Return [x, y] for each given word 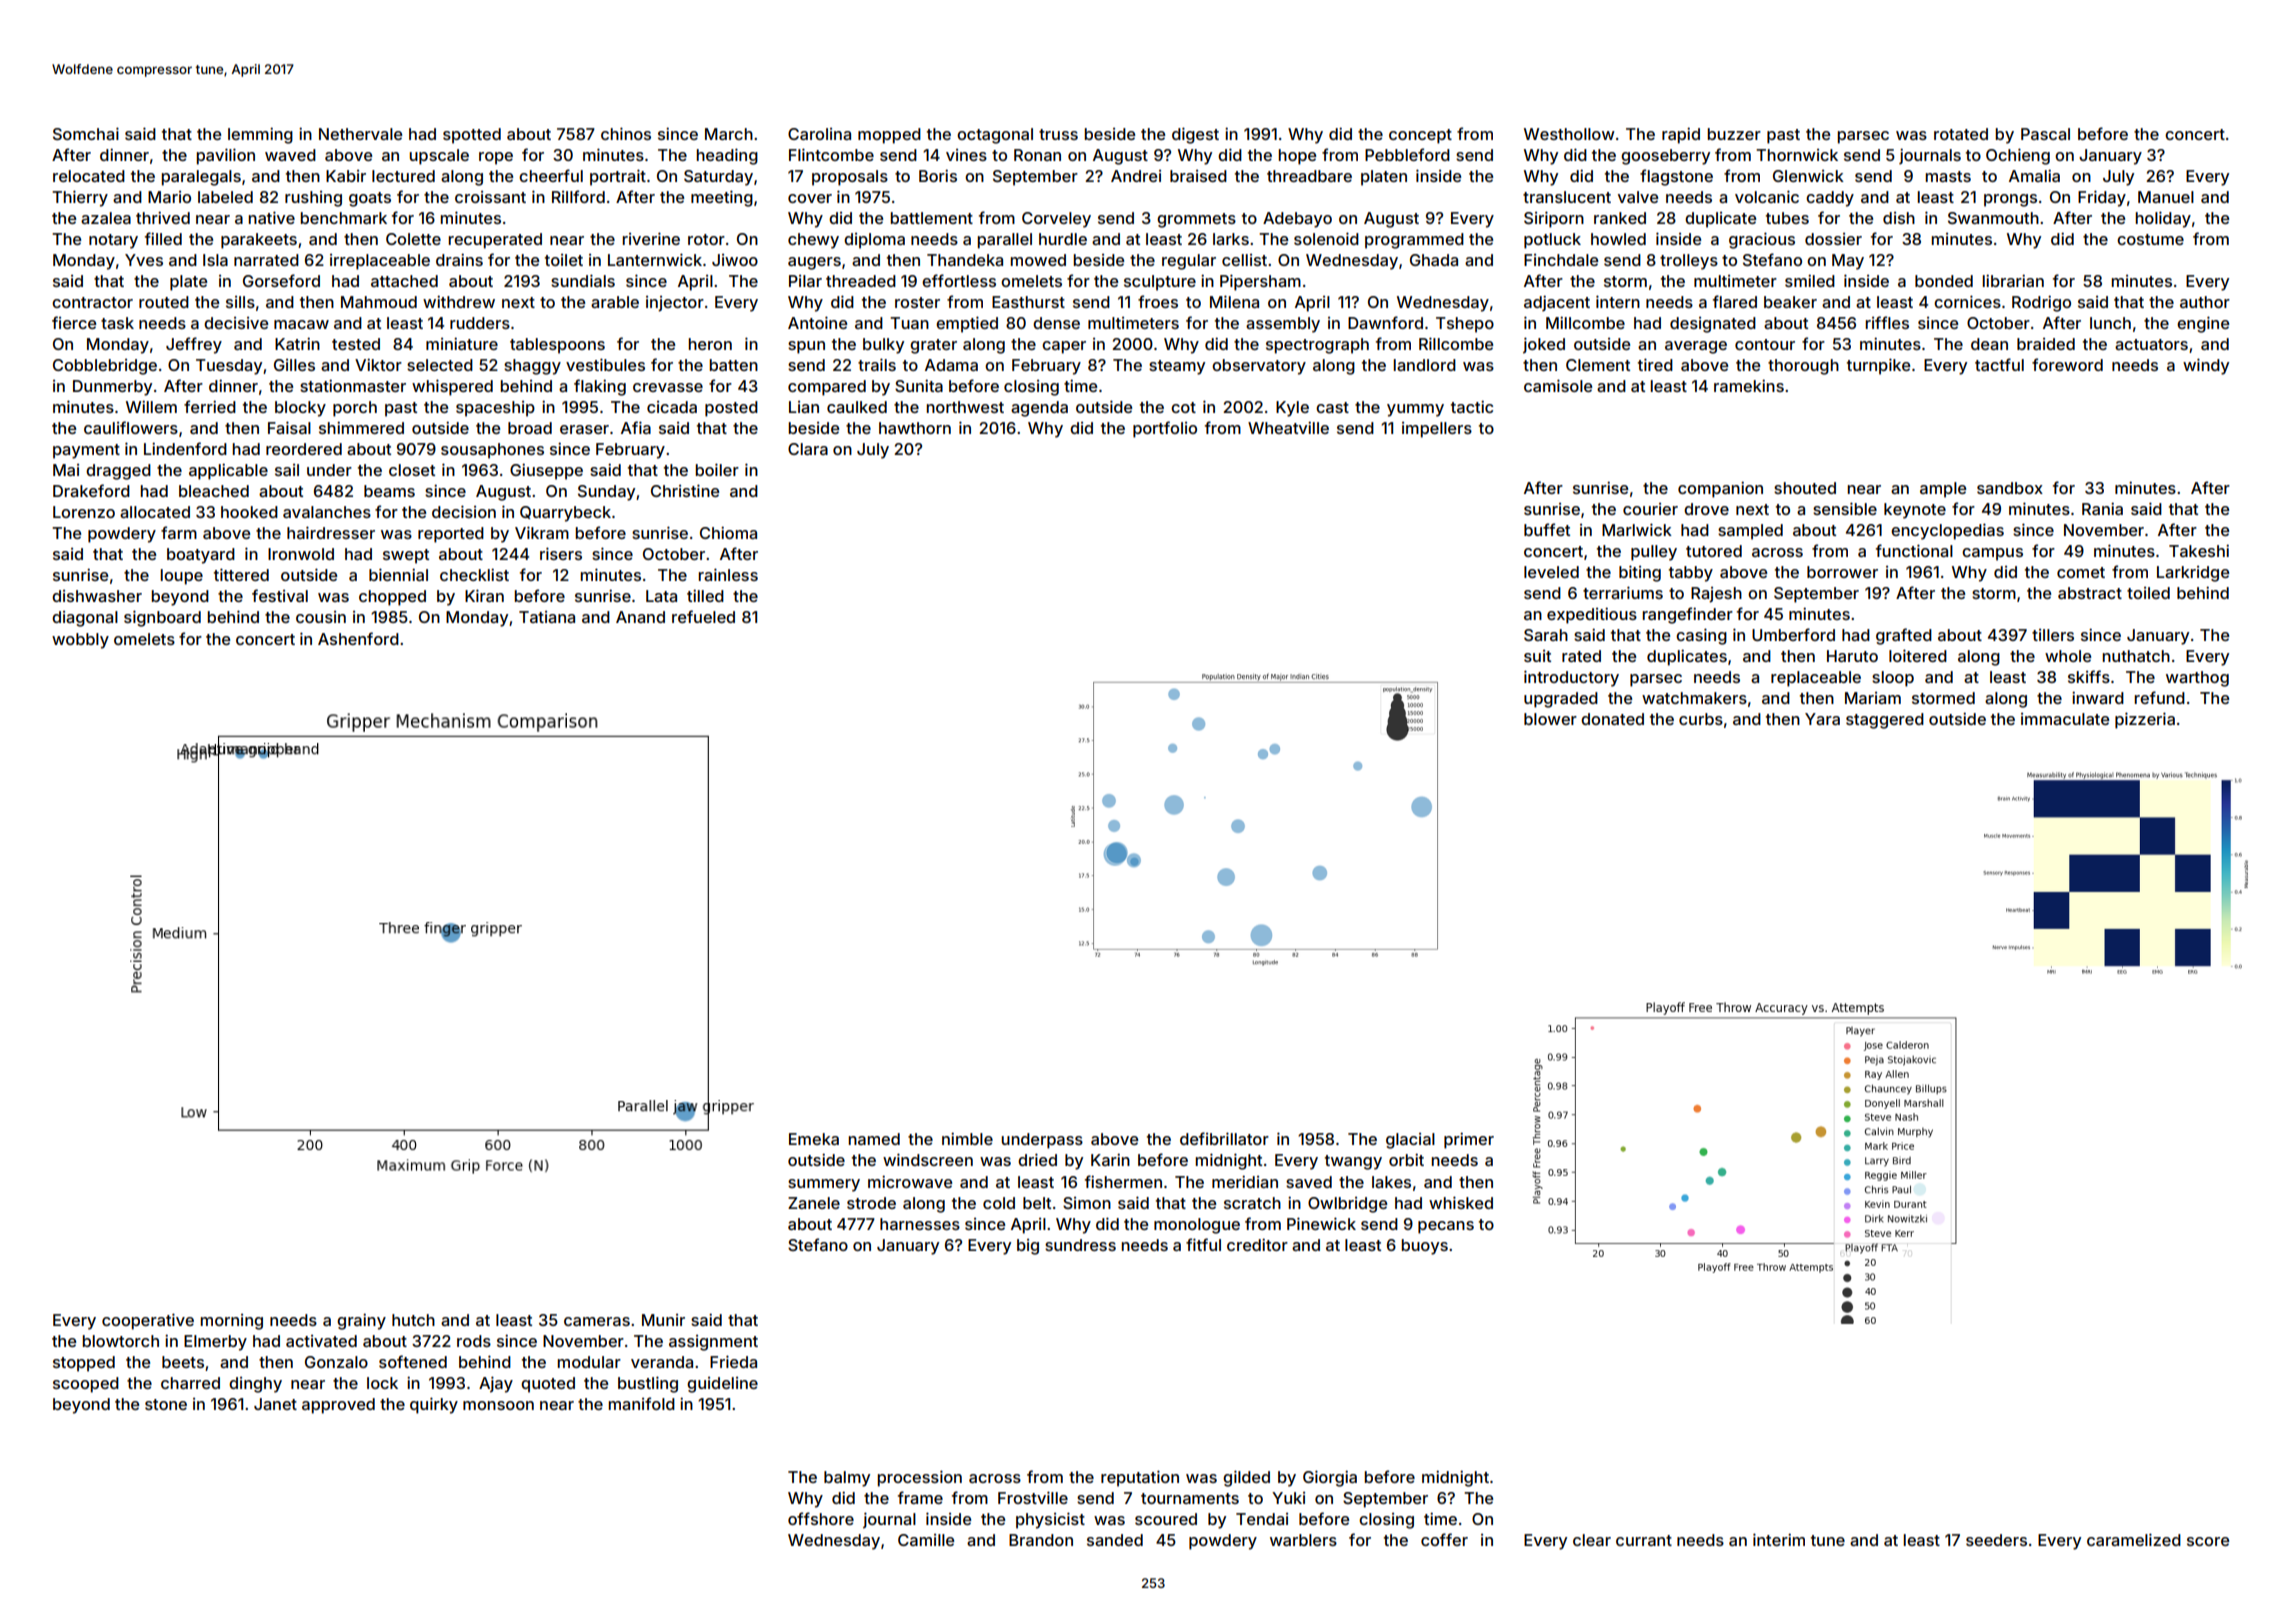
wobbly [80, 641]
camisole [1558, 385]
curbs [1701, 719]
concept [1420, 136]
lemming [260, 135]
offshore [821, 1518]
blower [1550, 719]
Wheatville [1288, 427]
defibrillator [1224, 1138]
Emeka [814, 1139]
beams [389, 491]
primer [1469, 1140]
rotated [1961, 134]
